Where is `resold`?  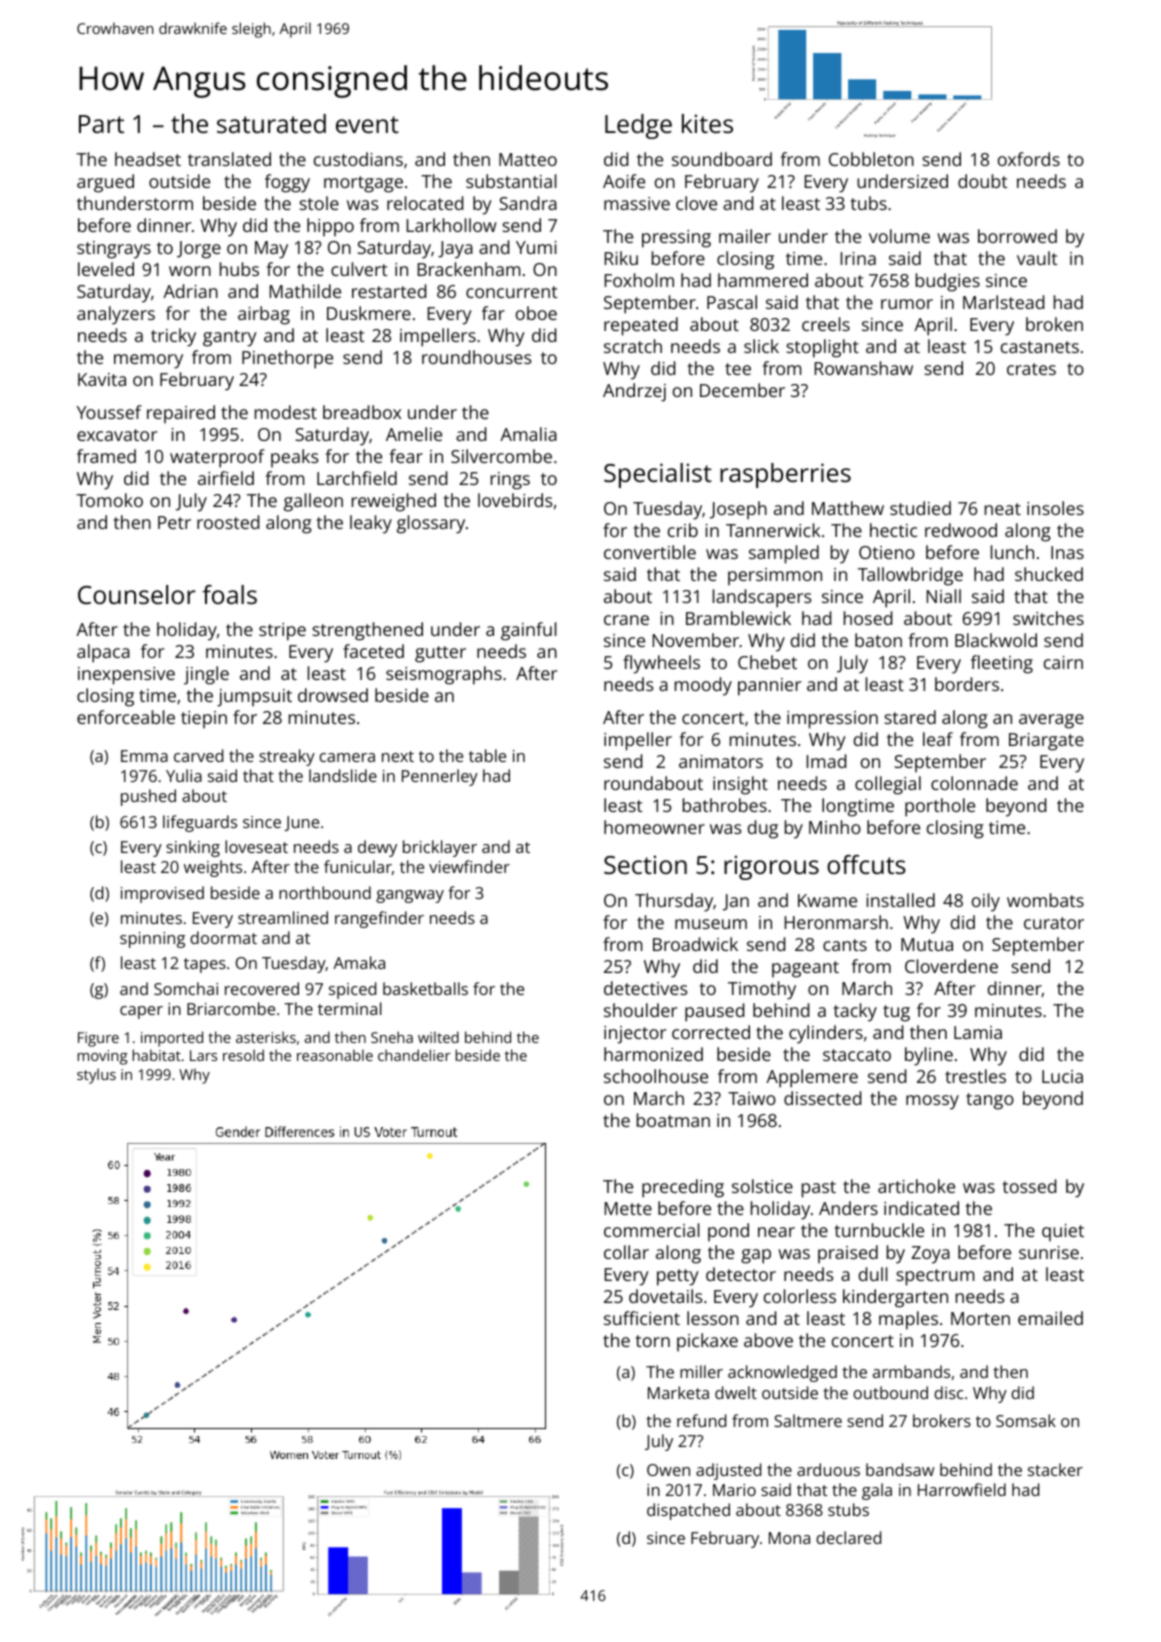 resold is located at coordinates (243, 1055).
